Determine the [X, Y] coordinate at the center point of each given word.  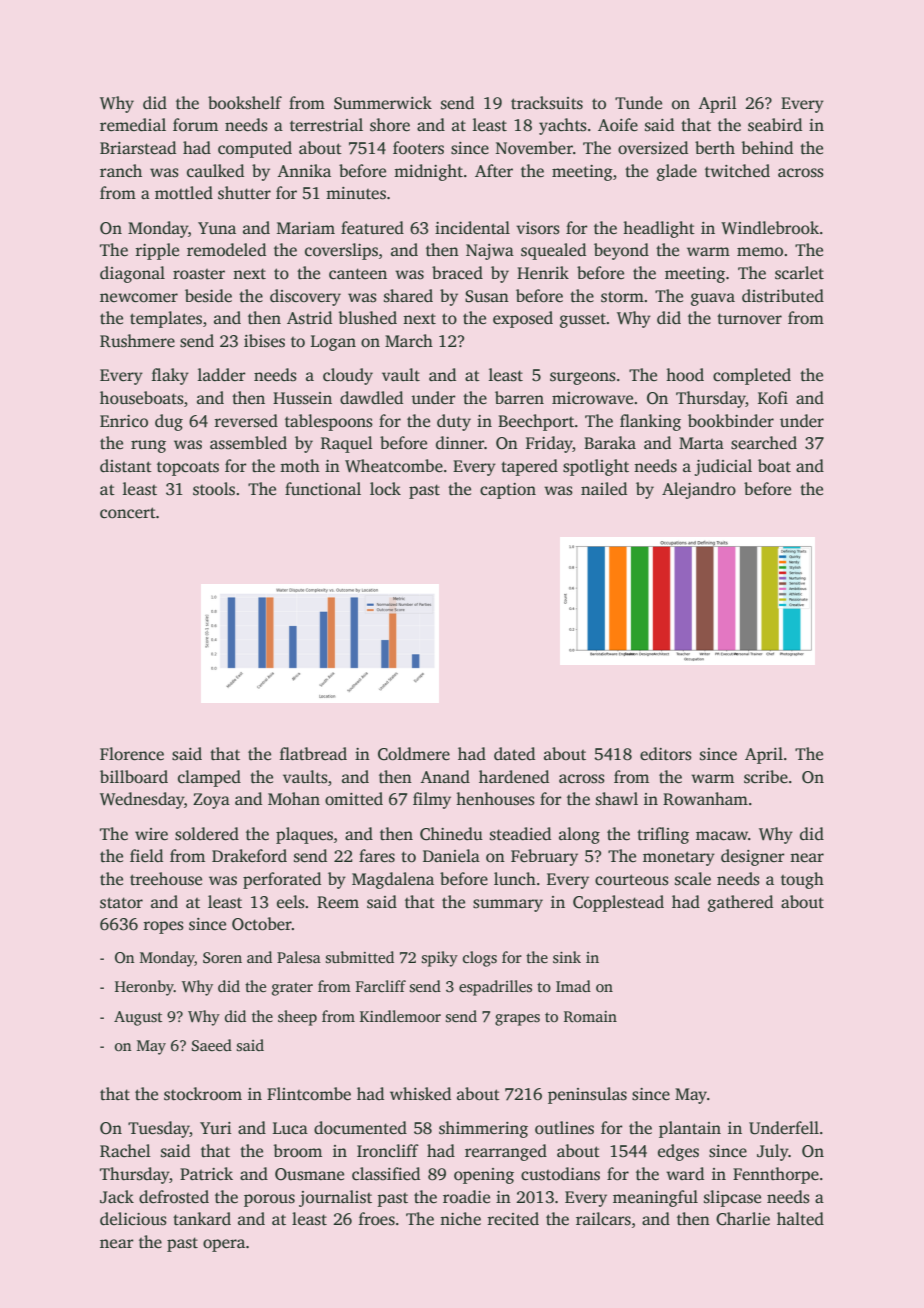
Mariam [306, 228]
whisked [420, 1094]
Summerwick [383, 103]
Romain [590, 1016]
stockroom [203, 1094]
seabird [775, 125]
